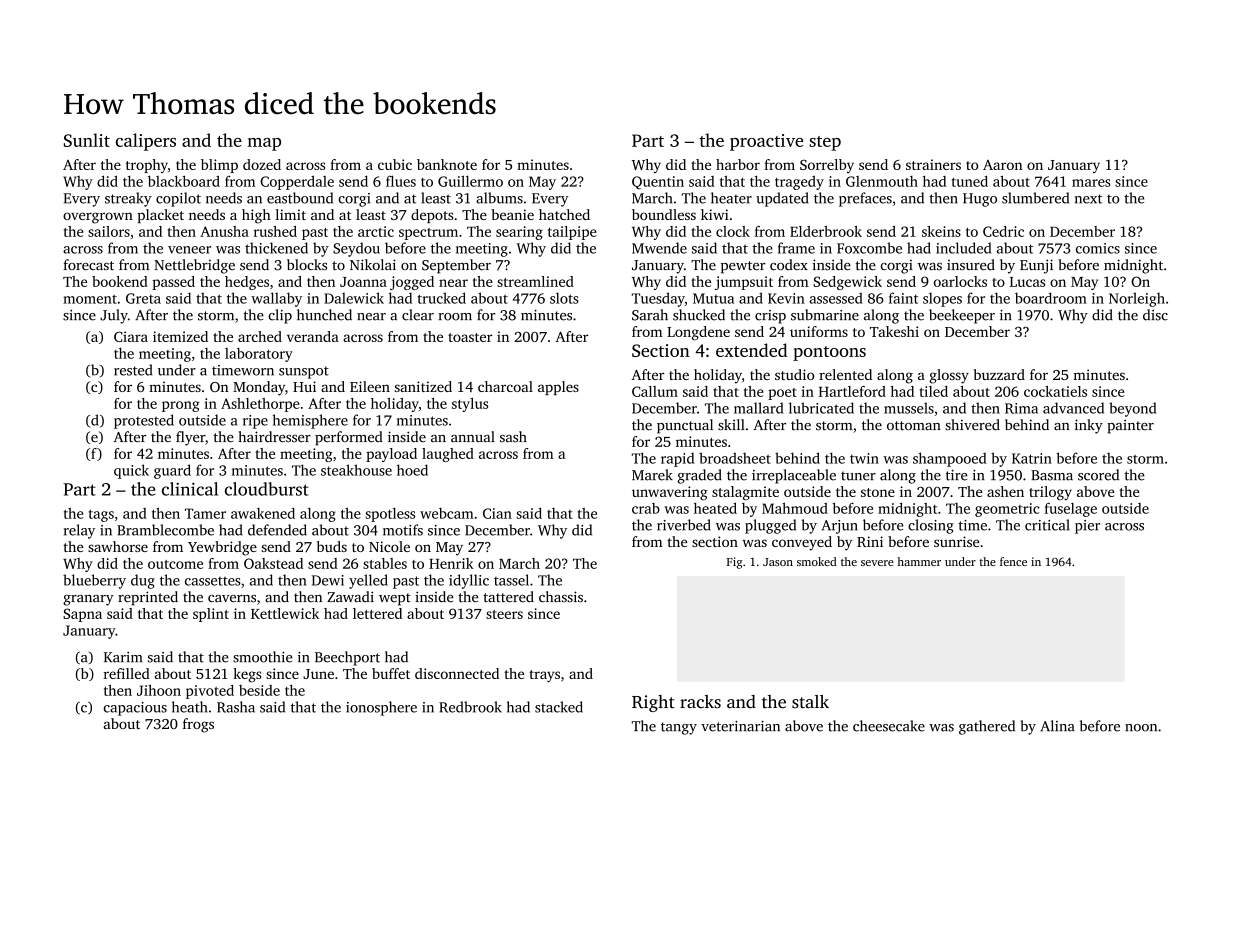  What do you see at coordinates (87, 140) in the page?
I see `Sunlit` at bounding box center [87, 140].
